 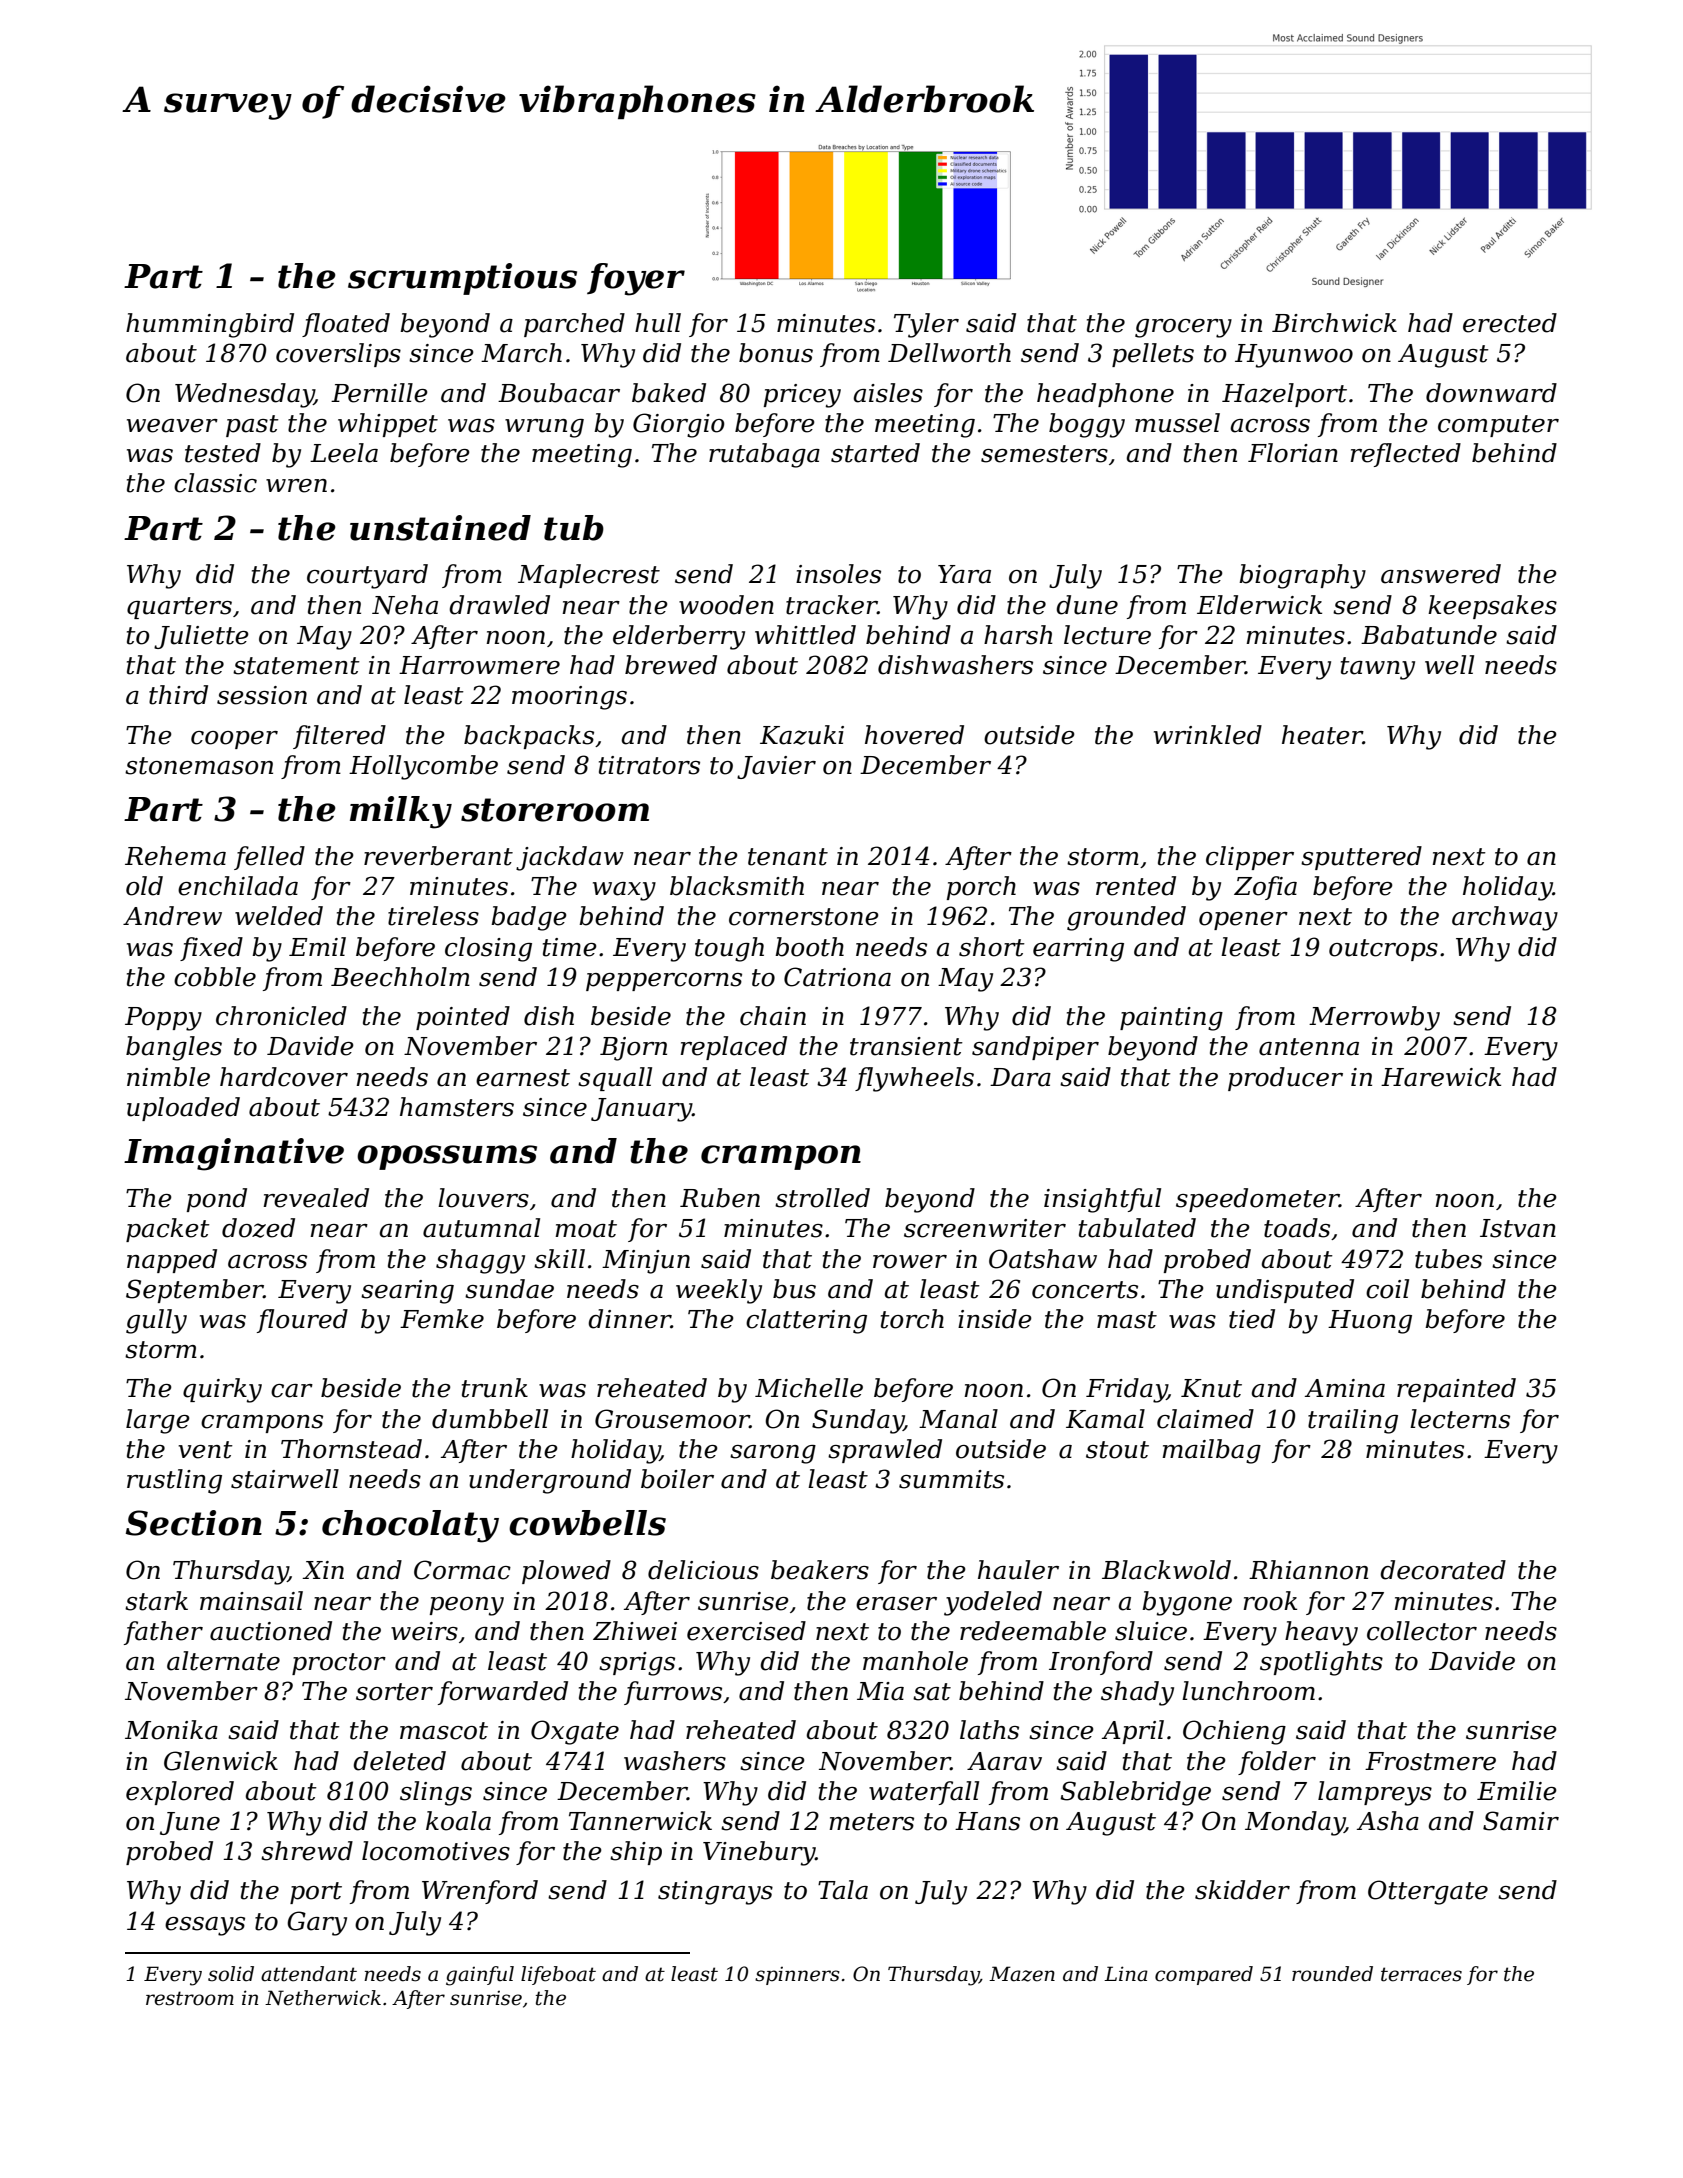 What do you see at coordinates (1277, 1763) in the image?
I see `folder` at bounding box center [1277, 1763].
